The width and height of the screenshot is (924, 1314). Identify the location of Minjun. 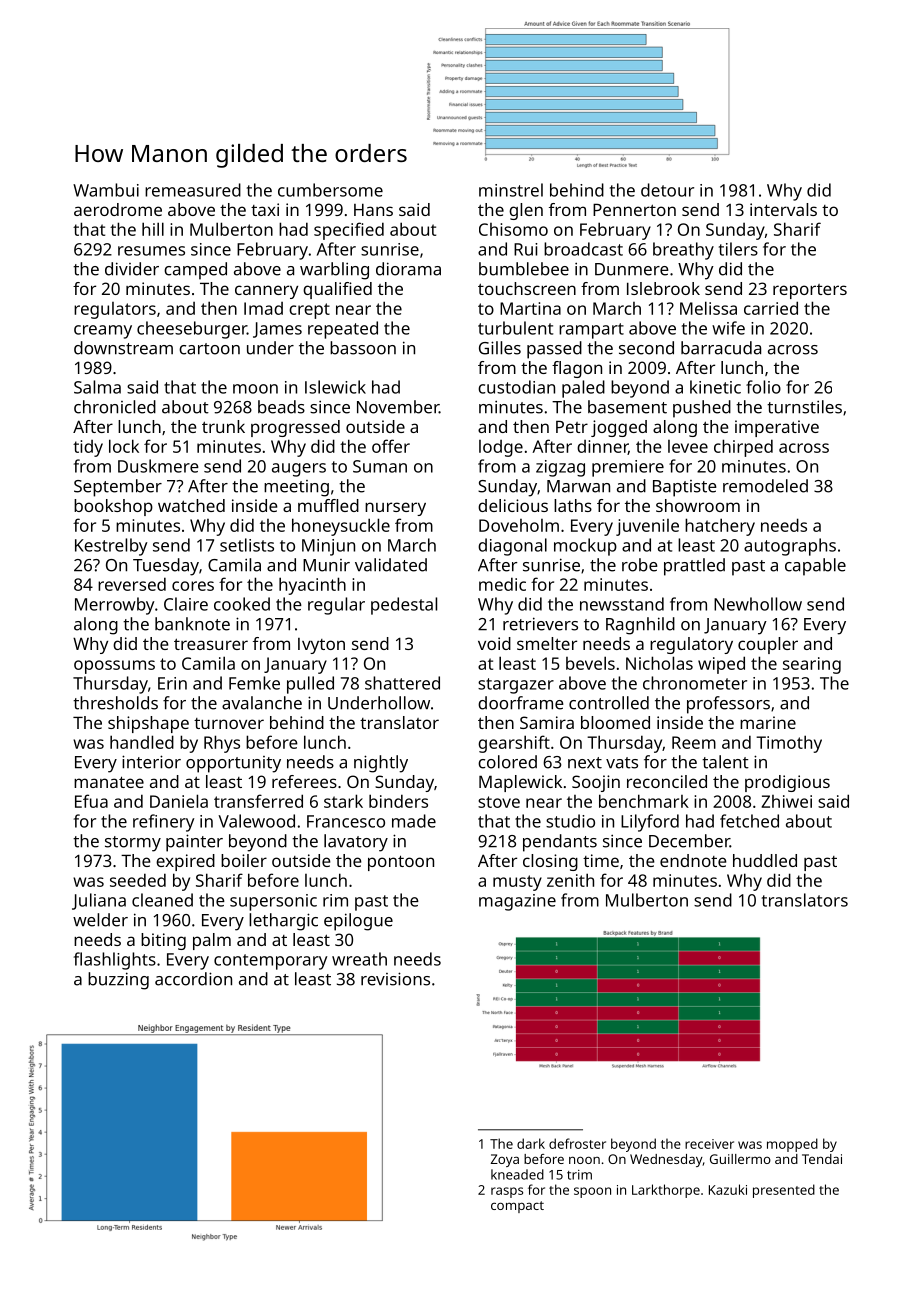
(328, 547).
